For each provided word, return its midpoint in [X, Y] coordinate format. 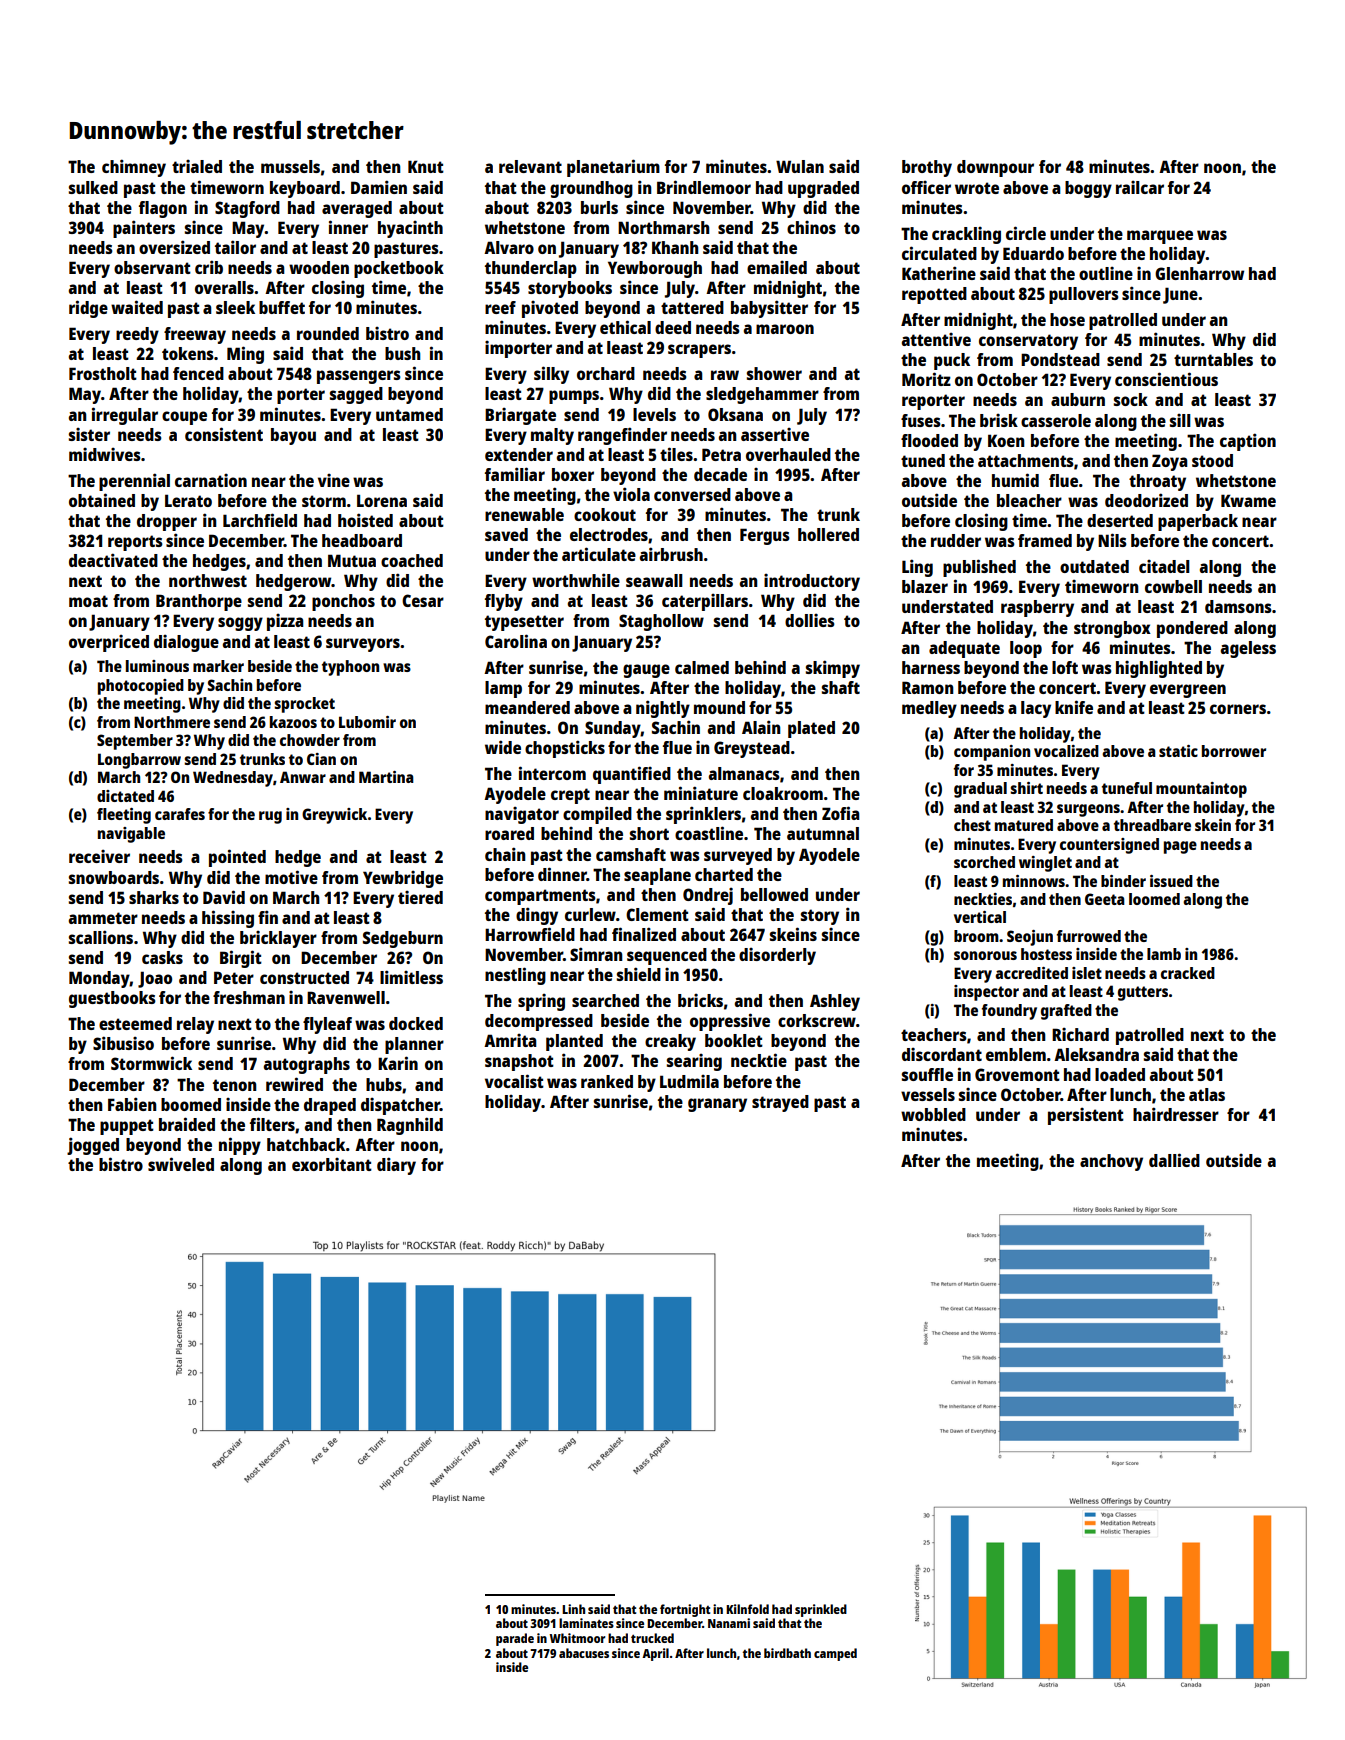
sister [89, 434]
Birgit [241, 959]
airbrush [671, 554]
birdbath [787, 1653]
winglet [1045, 864]
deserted [1120, 520]
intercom [552, 773]
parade [515, 1639]
